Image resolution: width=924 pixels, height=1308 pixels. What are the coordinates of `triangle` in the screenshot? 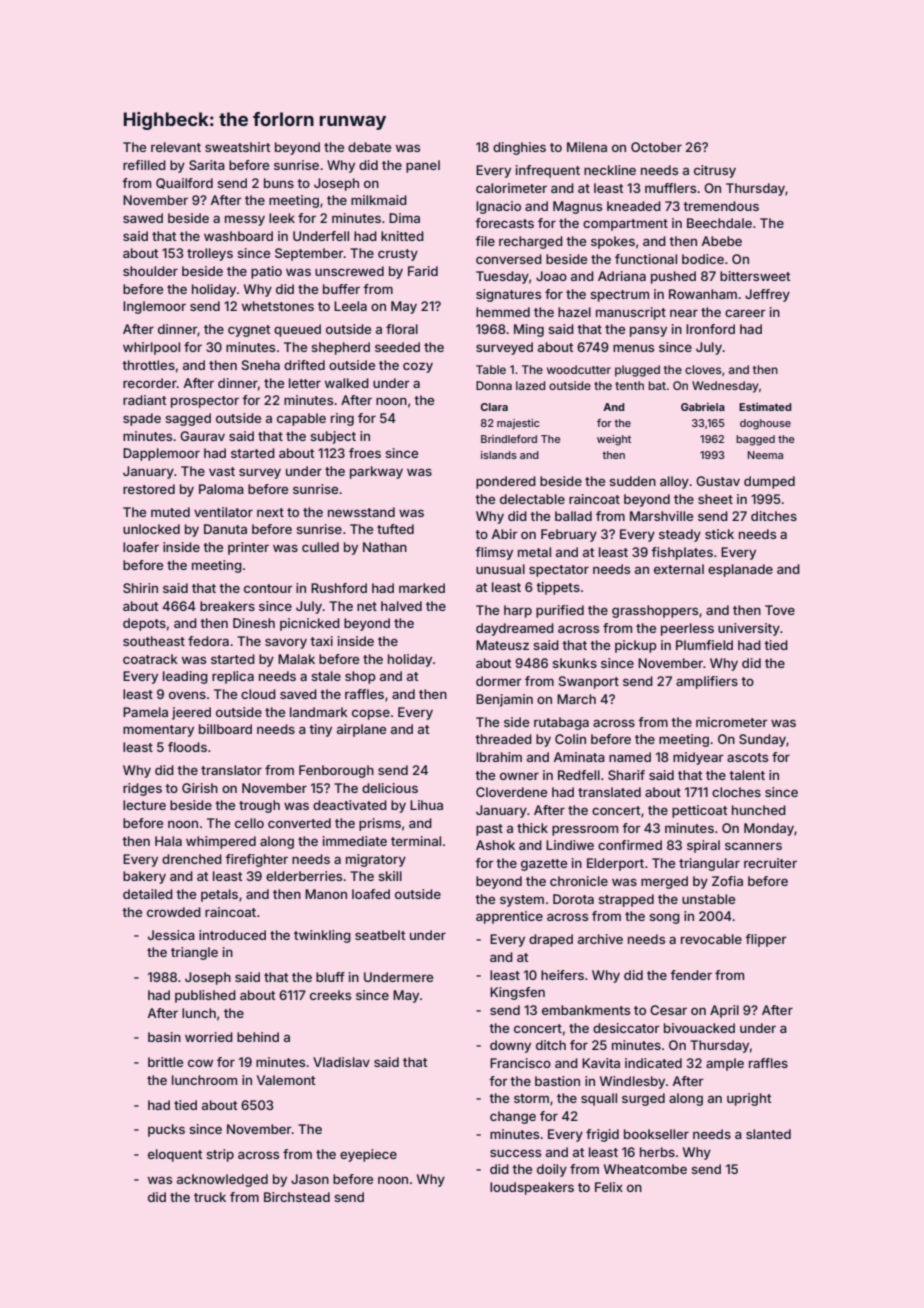 It's located at (194, 953).
